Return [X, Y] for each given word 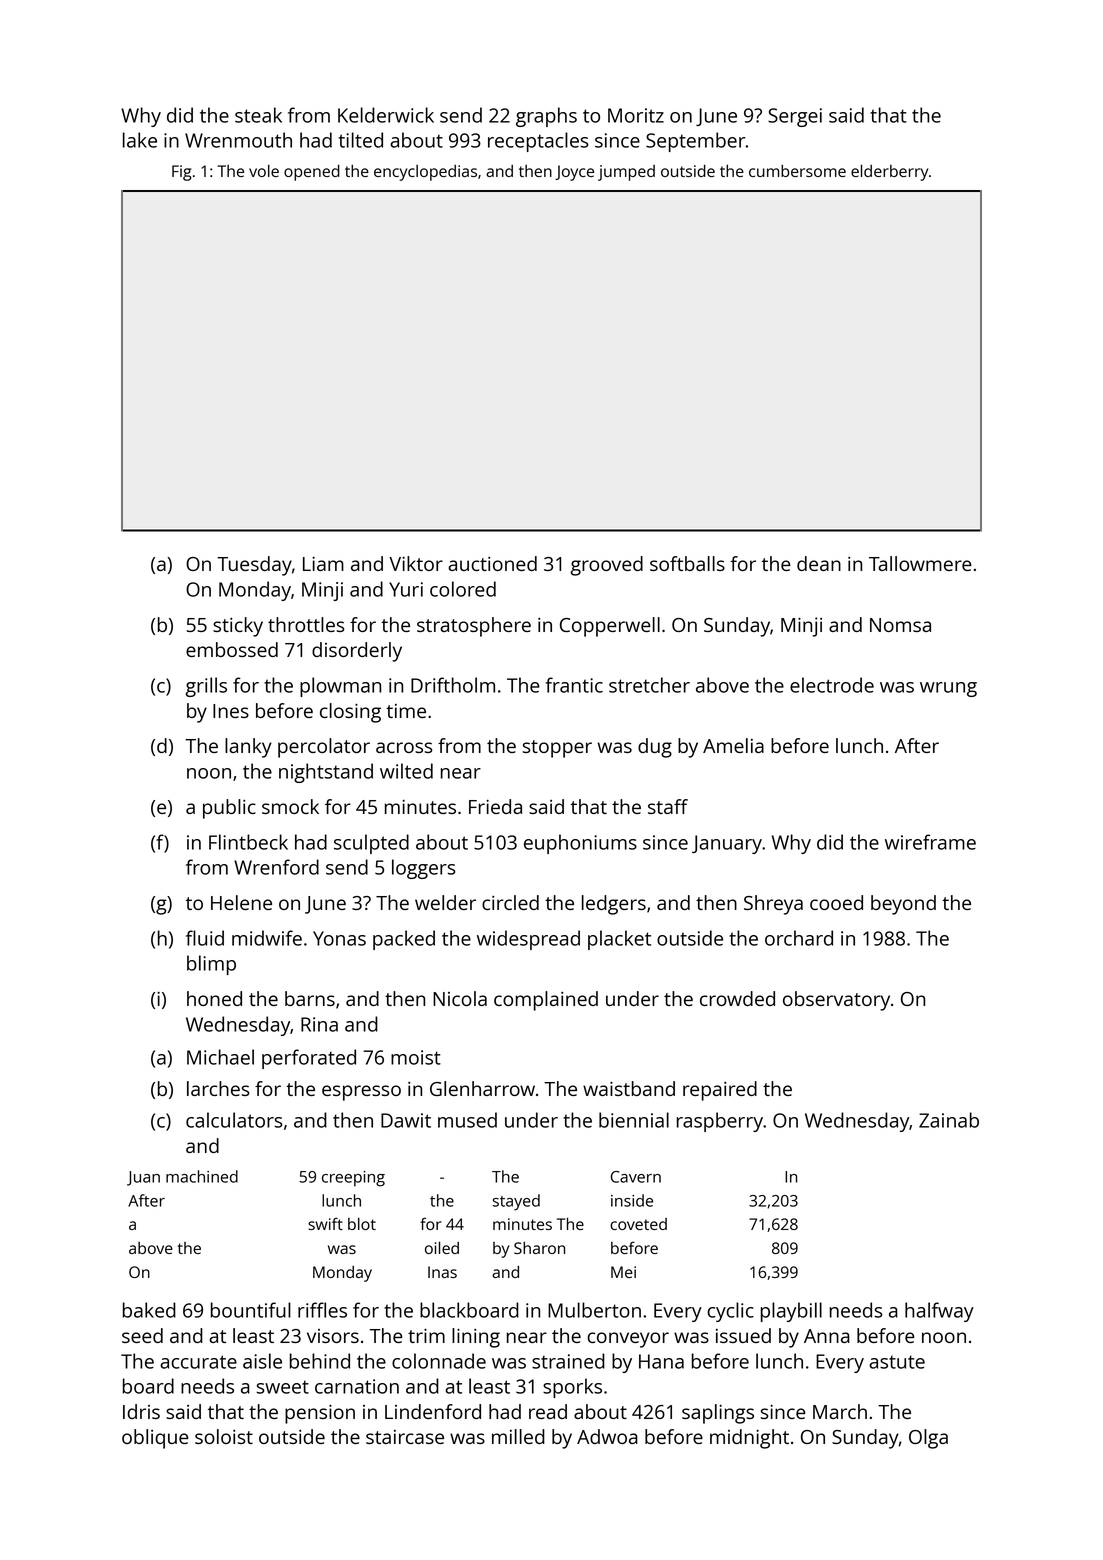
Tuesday [254, 566]
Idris [141, 1411]
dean [819, 563]
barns [310, 998]
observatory [836, 1001]
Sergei [795, 117]
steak [258, 115]
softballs [687, 563]
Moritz [636, 115]
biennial [634, 1120]
